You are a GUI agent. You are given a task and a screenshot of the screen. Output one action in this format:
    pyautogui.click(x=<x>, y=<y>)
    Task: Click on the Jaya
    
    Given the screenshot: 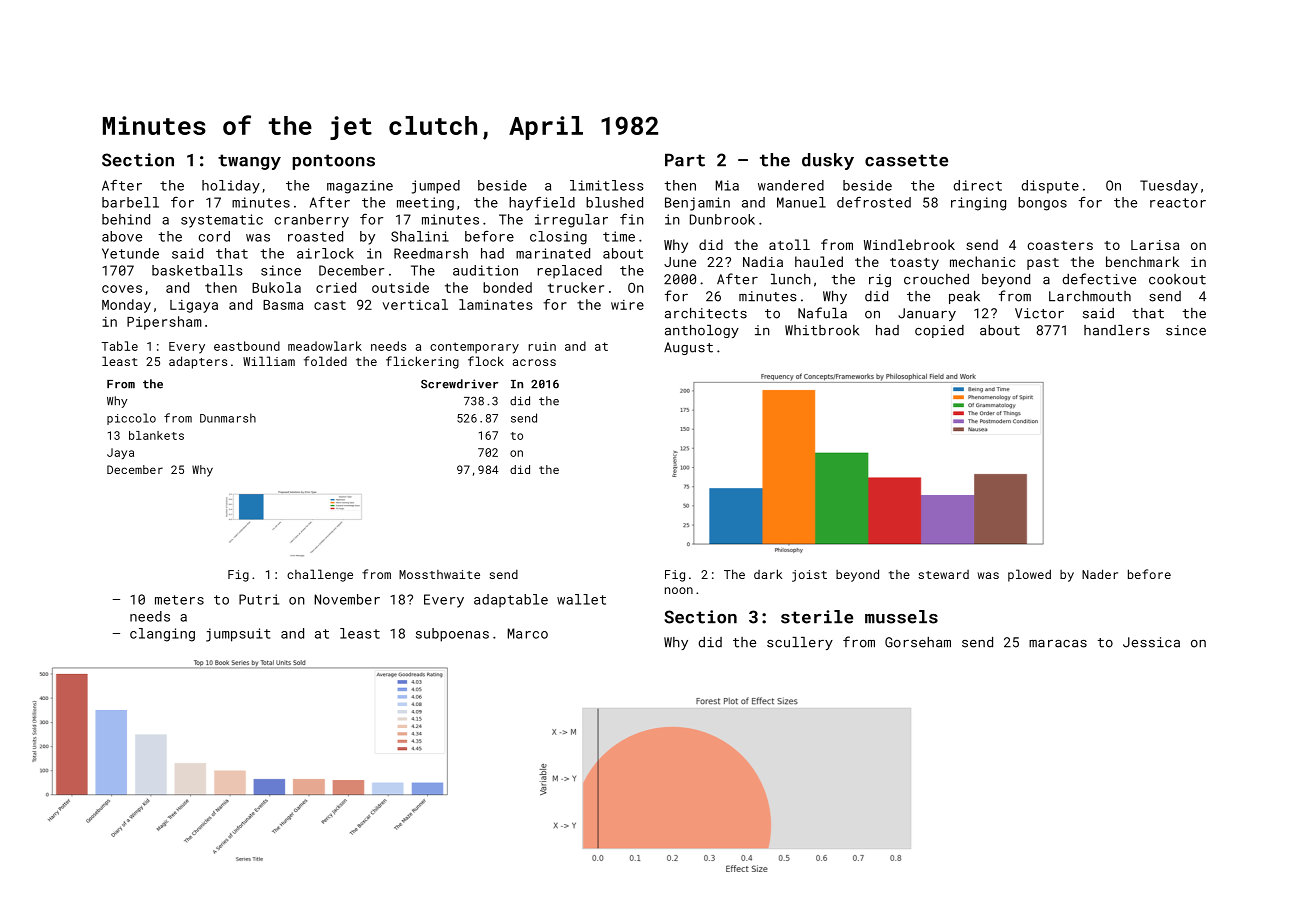 What is the action you would take?
    pyautogui.click(x=120, y=453)
